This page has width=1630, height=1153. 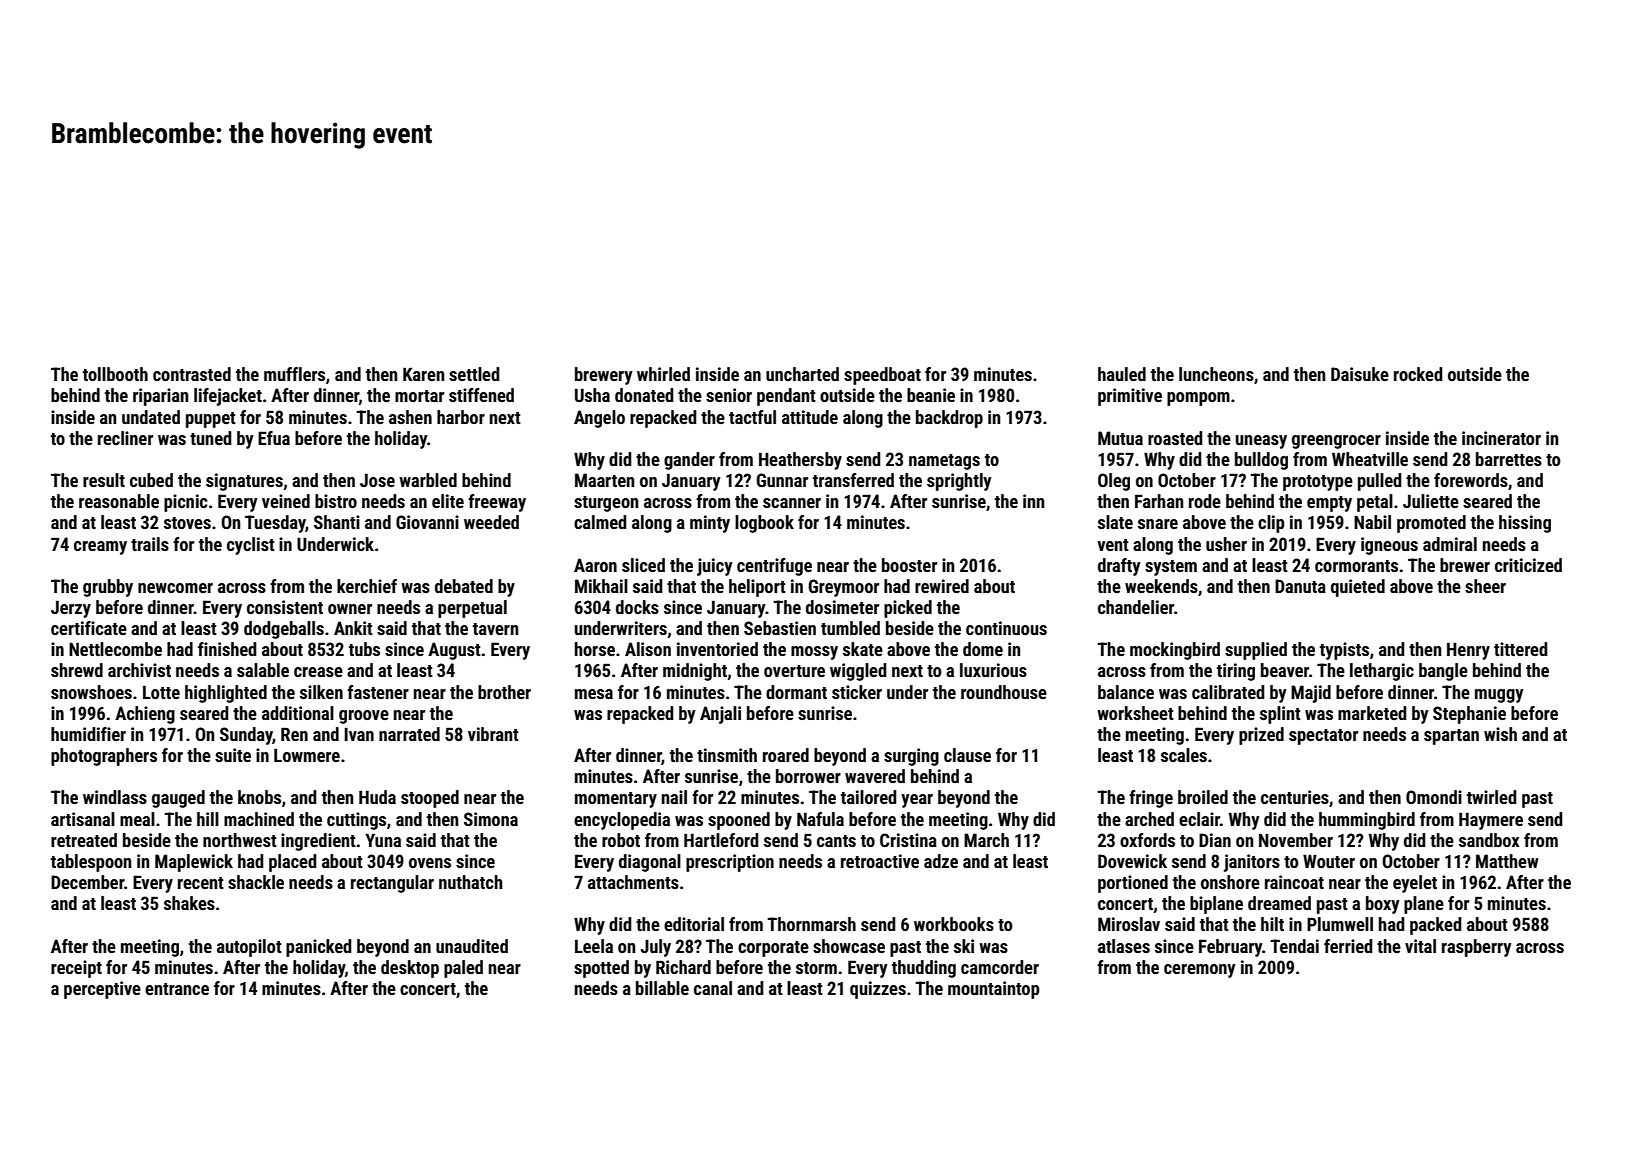 I want to click on shakes, so click(x=189, y=903).
